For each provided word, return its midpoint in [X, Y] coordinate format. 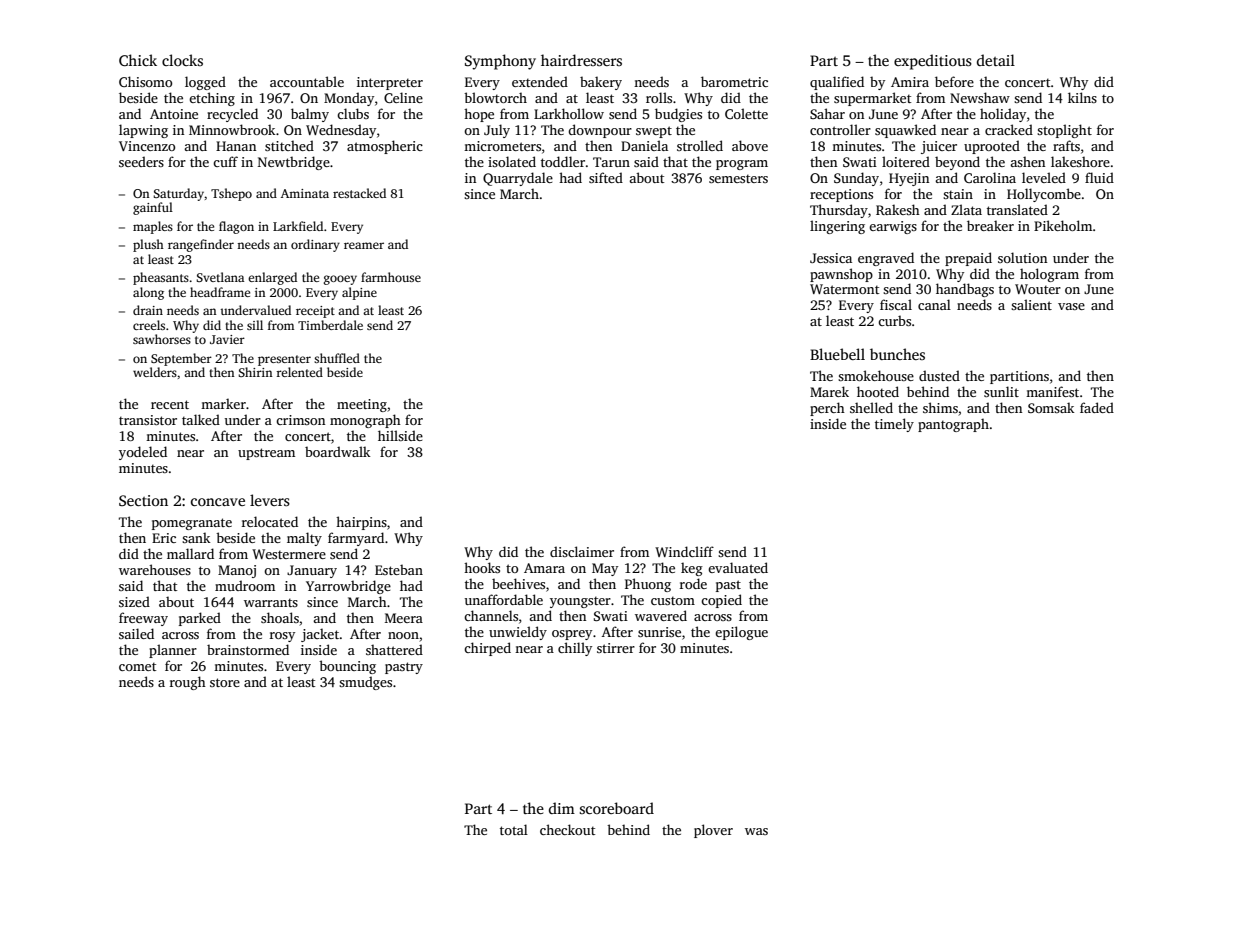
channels [491, 615]
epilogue [741, 633]
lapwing [143, 131]
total [514, 829]
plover [713, 831]
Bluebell [837, 354]
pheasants [161, 278]
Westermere [289, 554]
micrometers [502, 146]
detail [996, 60]
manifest [1052, 391]
